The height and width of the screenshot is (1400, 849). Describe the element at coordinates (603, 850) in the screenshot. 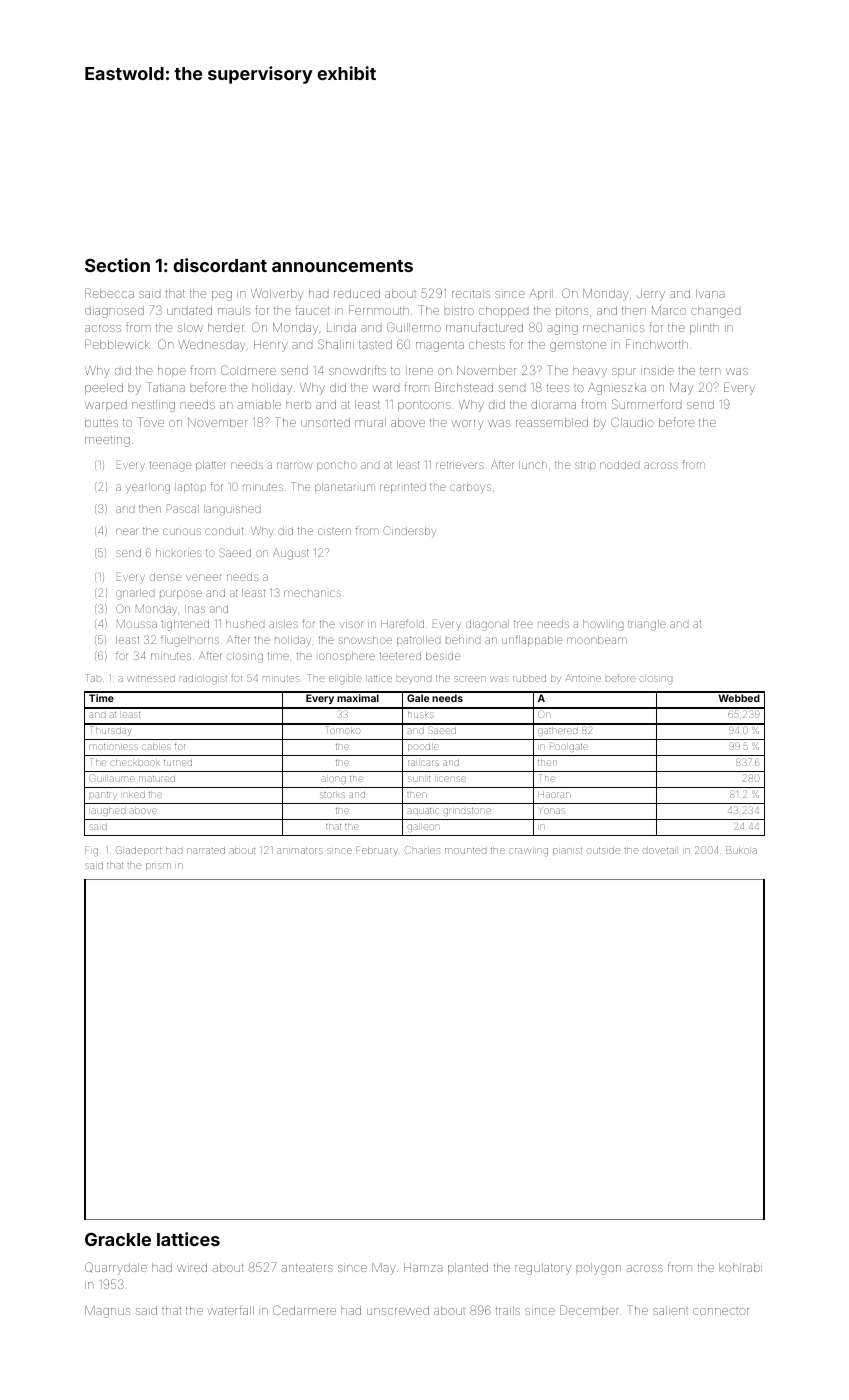

I see `outside` at that location.
